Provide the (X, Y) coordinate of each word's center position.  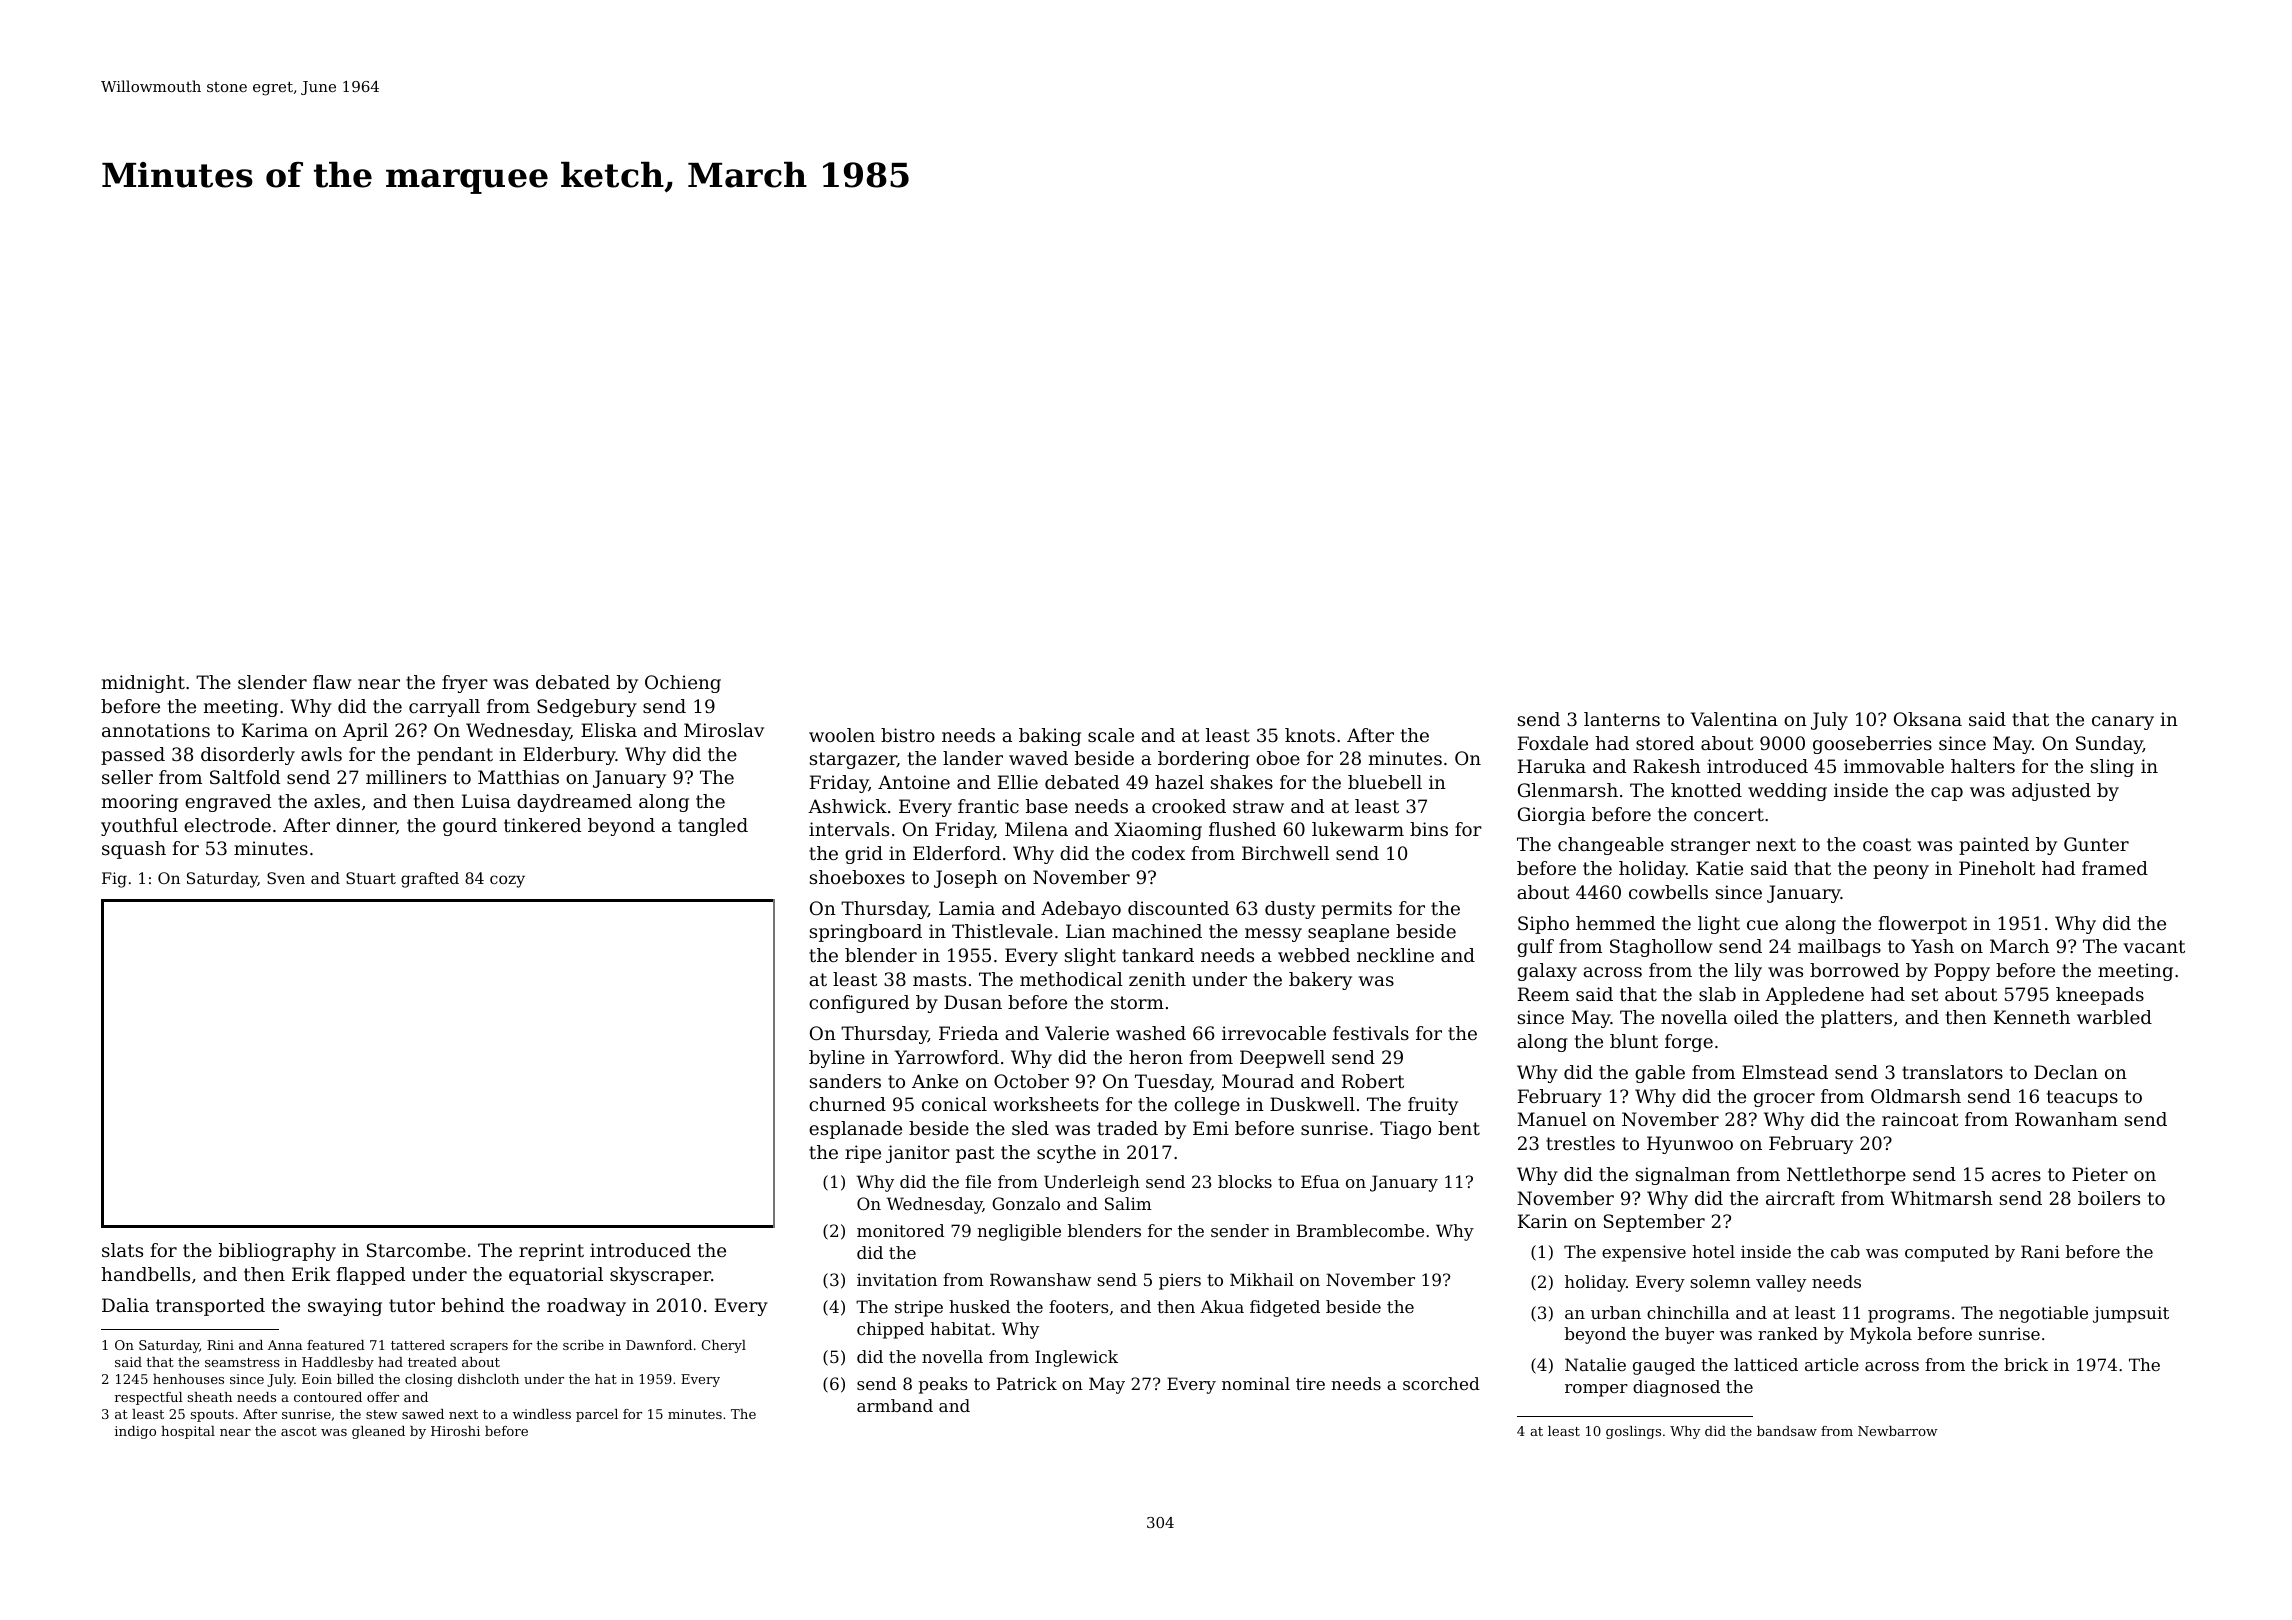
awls (321, 754)
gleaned (378, 1432)
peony (1901, 872)
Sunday (2109, 745)
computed (1947, 1253)
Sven (286, 878)
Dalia (125, 1305)
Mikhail (1262, 1279)
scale (1111, 735)
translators (1952, 1072)
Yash (1932, 946)
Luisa (486, 801)
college (1207, 1106)
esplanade (855, 1130)
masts (939, 979)
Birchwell (1285, 853)
